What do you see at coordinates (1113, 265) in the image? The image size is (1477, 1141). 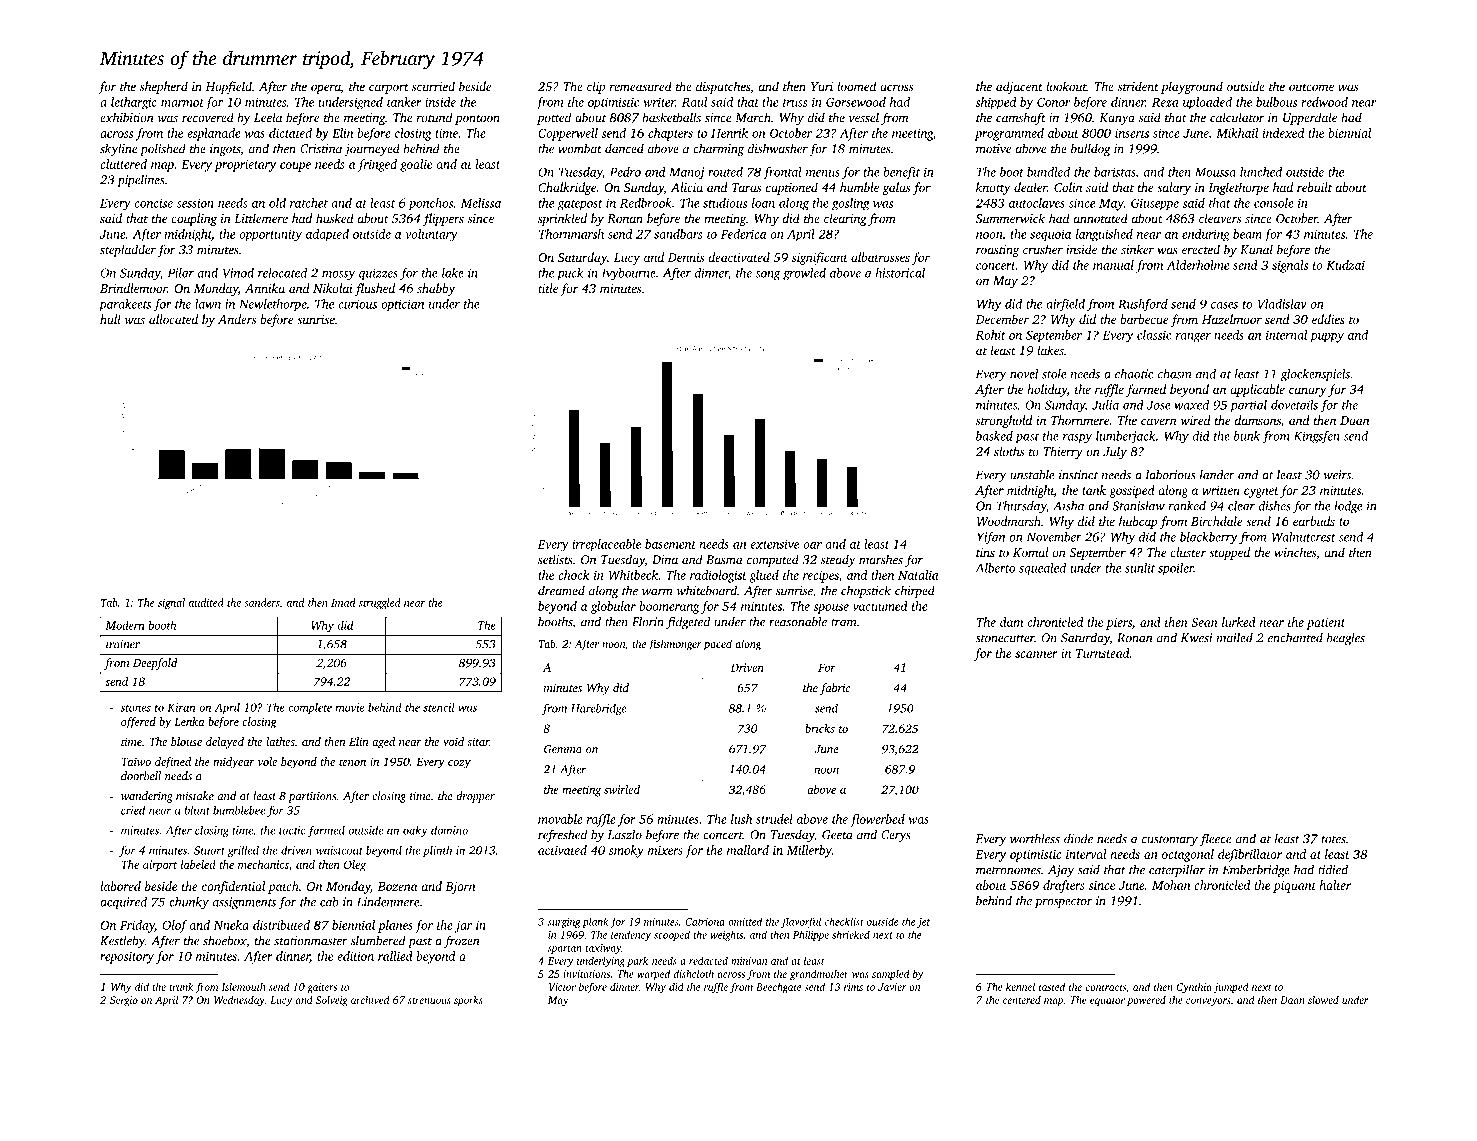 I see `manual` at bounding box center [1113, 265].
